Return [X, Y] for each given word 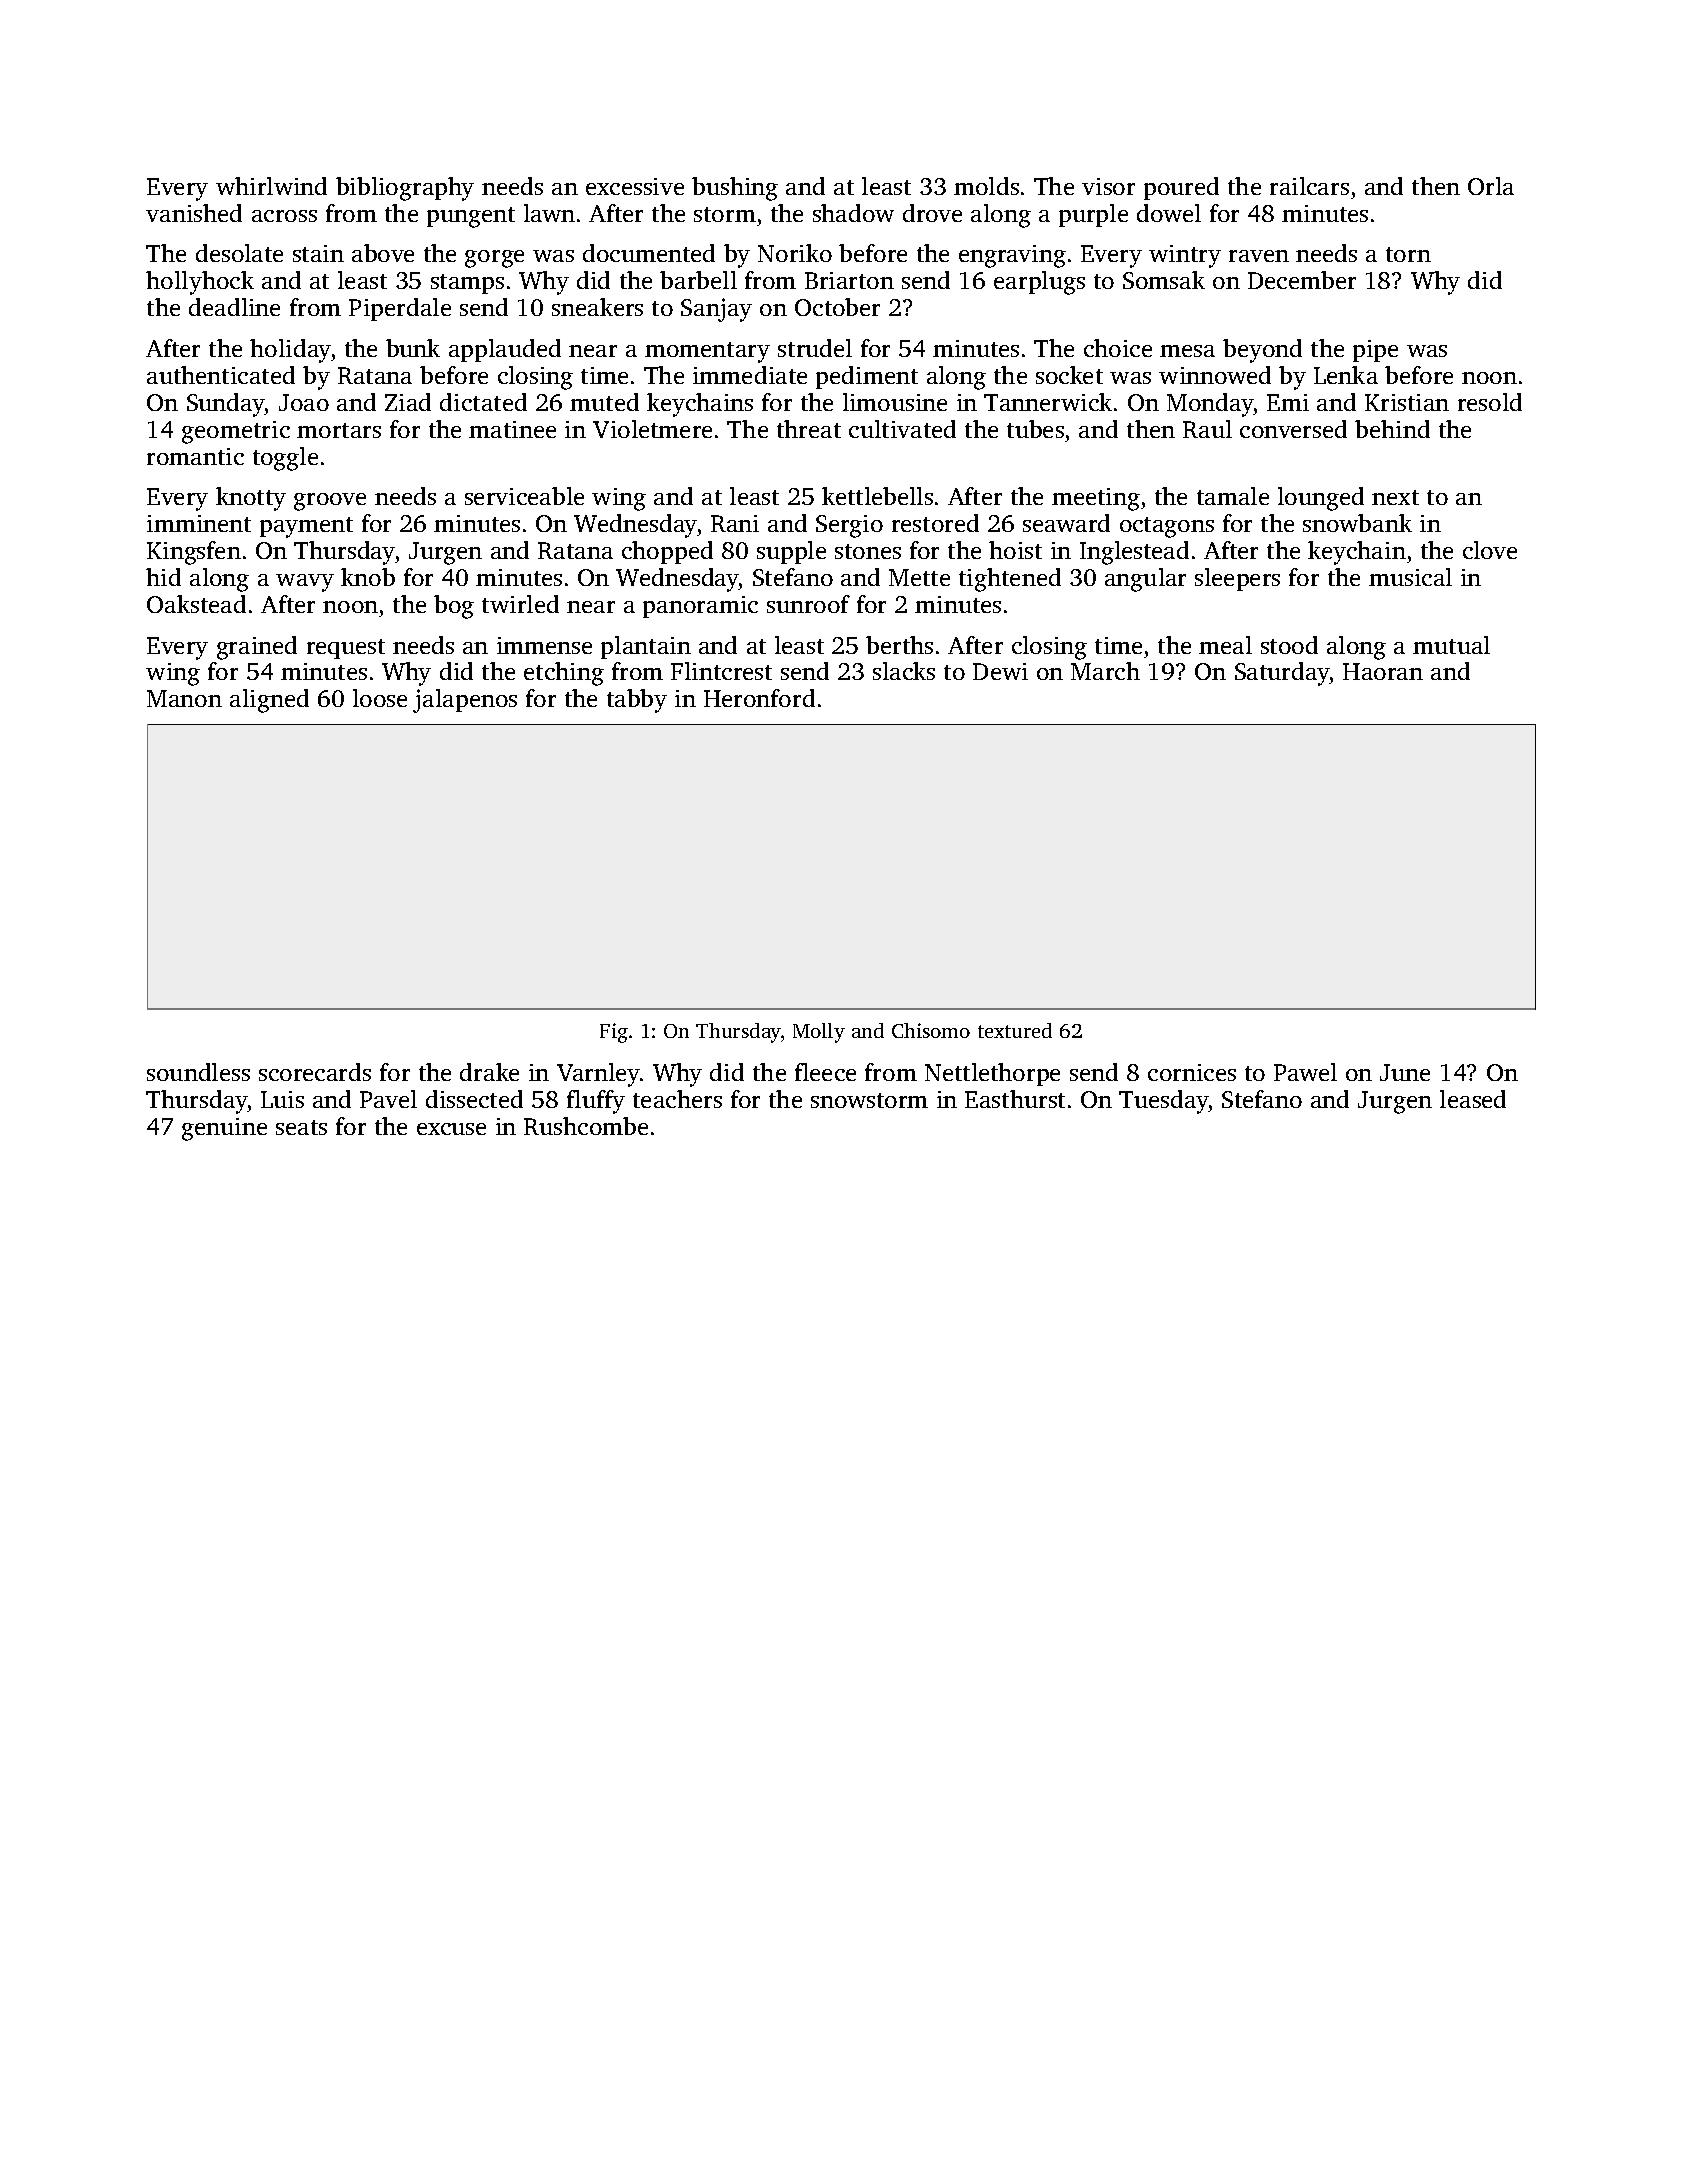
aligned [269, 701]
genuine [224, 1129]
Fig [614, 1033]
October [837, 307]
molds [986, 186]
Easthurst [1015, 1099]
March [1105, 671]
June [1405, 1072]
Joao [304, 402]
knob [368, 577]
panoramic [700, 607]
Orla [1491, 186]
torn [1408, 254]
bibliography [405, 189]
